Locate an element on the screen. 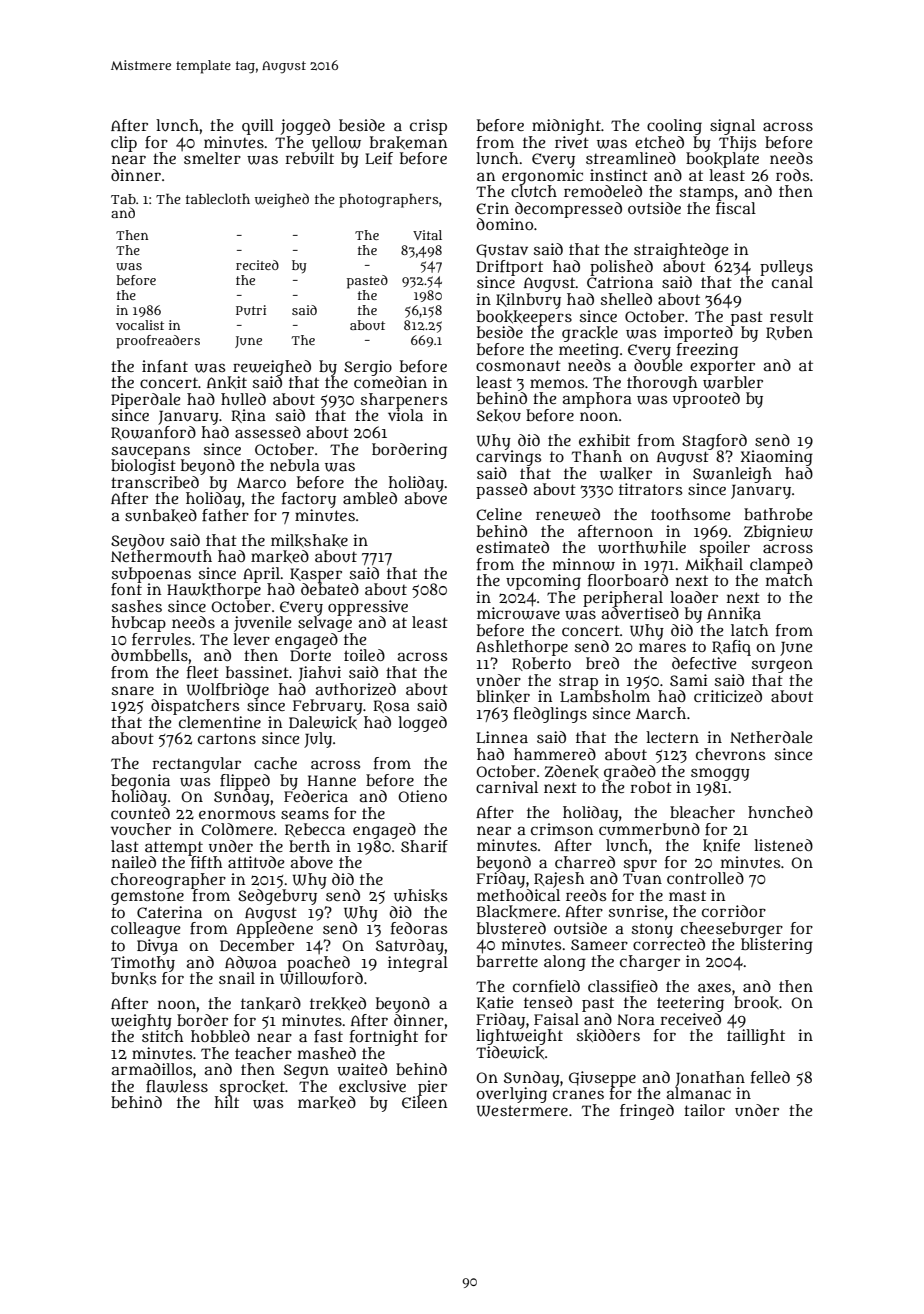 Image resolution: width=924 pixels, height=1314 pixels. amphora is located at coordinates (597, 400).
